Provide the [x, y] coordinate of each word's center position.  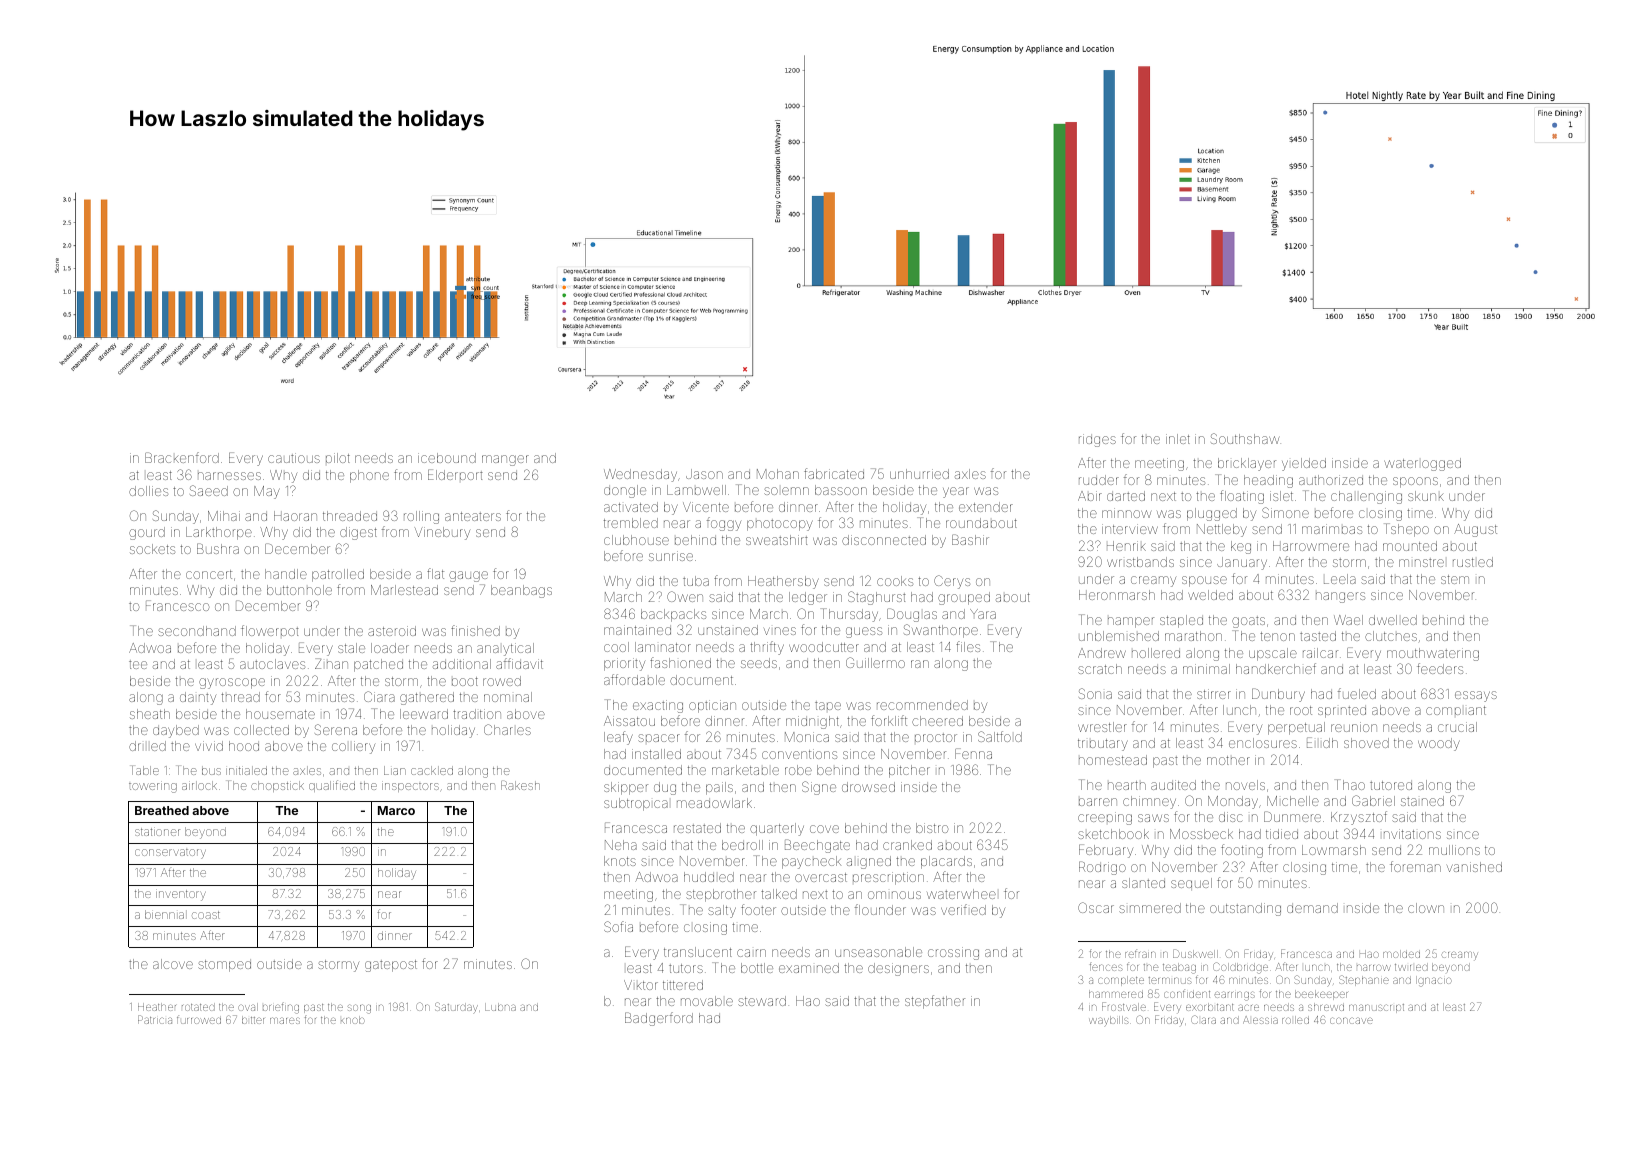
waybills [1109, 1021]
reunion [1354, 727]
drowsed [868, 787]
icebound [447, 458]
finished [475, 630]
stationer [157, 832]
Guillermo [875, 662]
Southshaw [1245, 438]
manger [505, 460]
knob [352, 1020]
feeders [1440, 668]
